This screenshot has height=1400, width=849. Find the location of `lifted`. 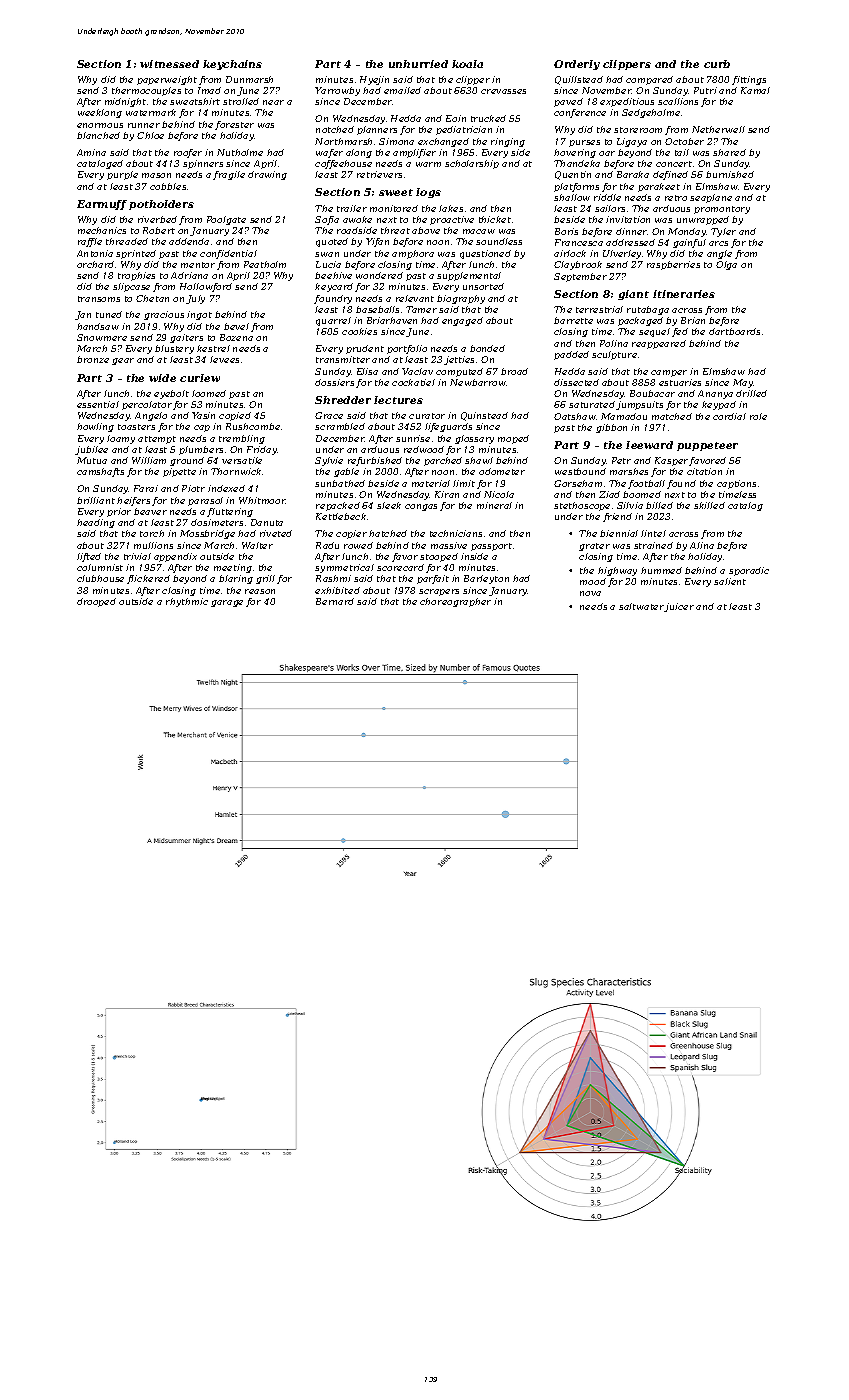

lifted is located at coordinates (89, 557).
